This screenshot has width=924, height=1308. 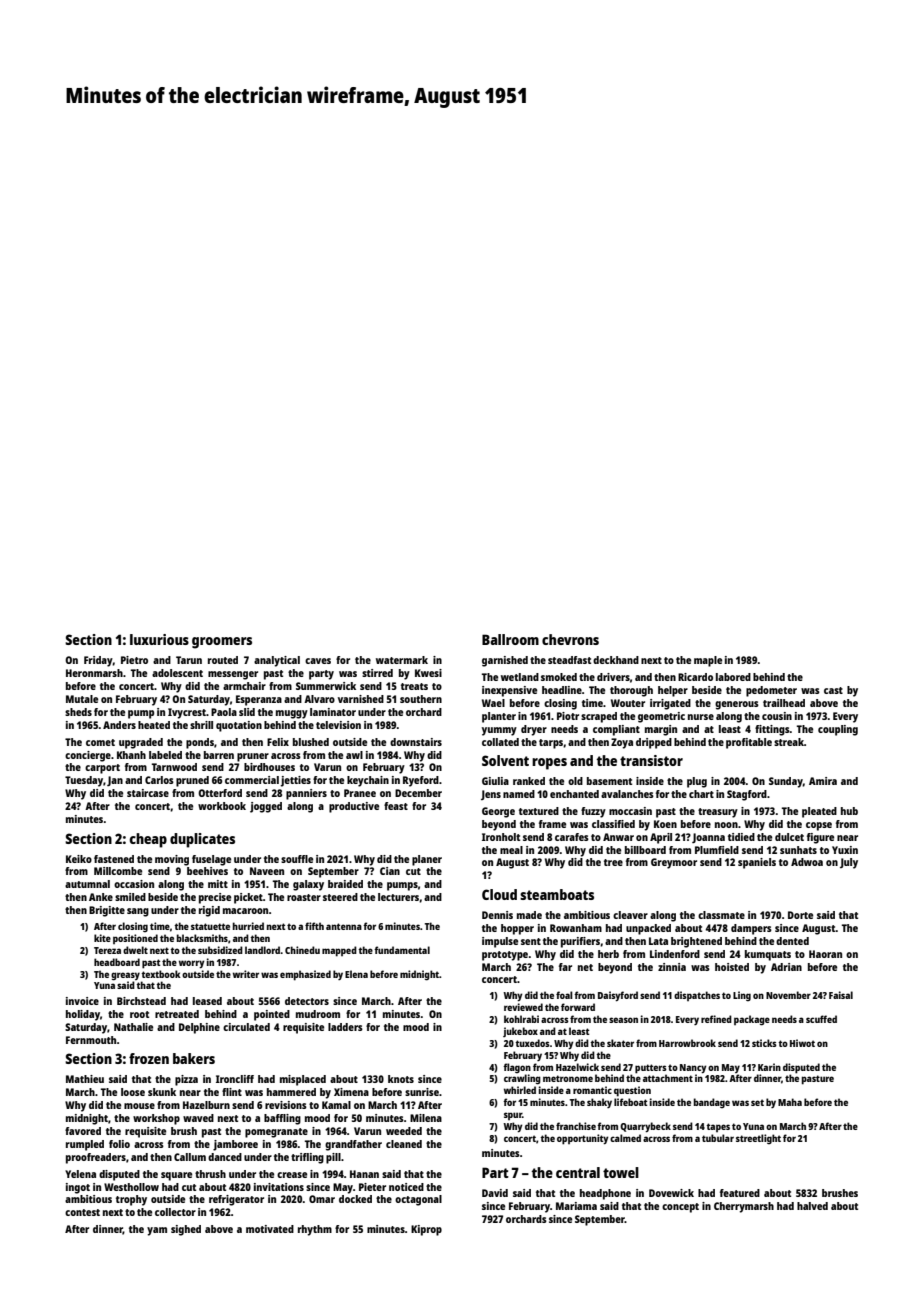 I want to click on maple, so click(x=708, y=661).
